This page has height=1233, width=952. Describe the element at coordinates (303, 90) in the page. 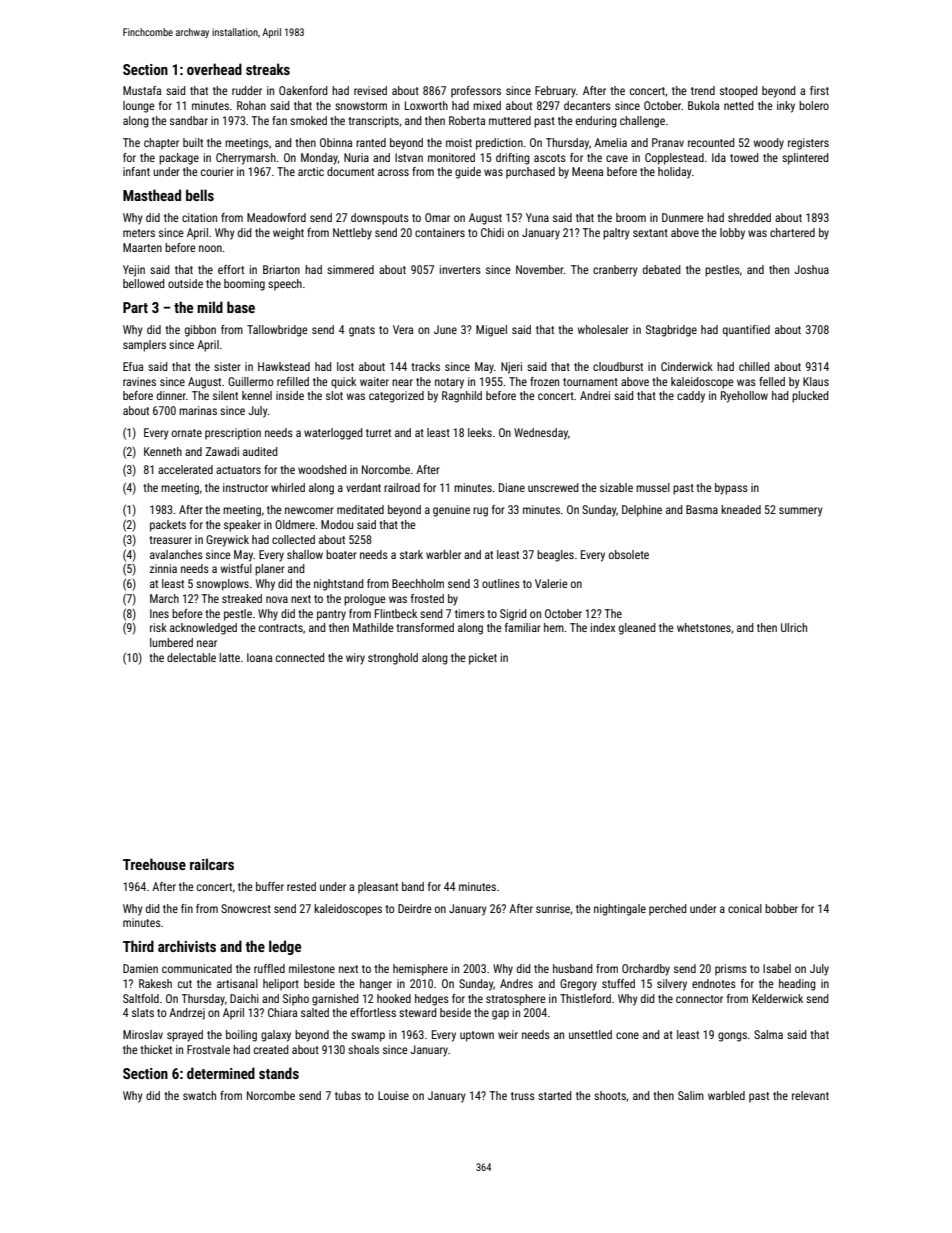

I see `Oakenford` at that location.
